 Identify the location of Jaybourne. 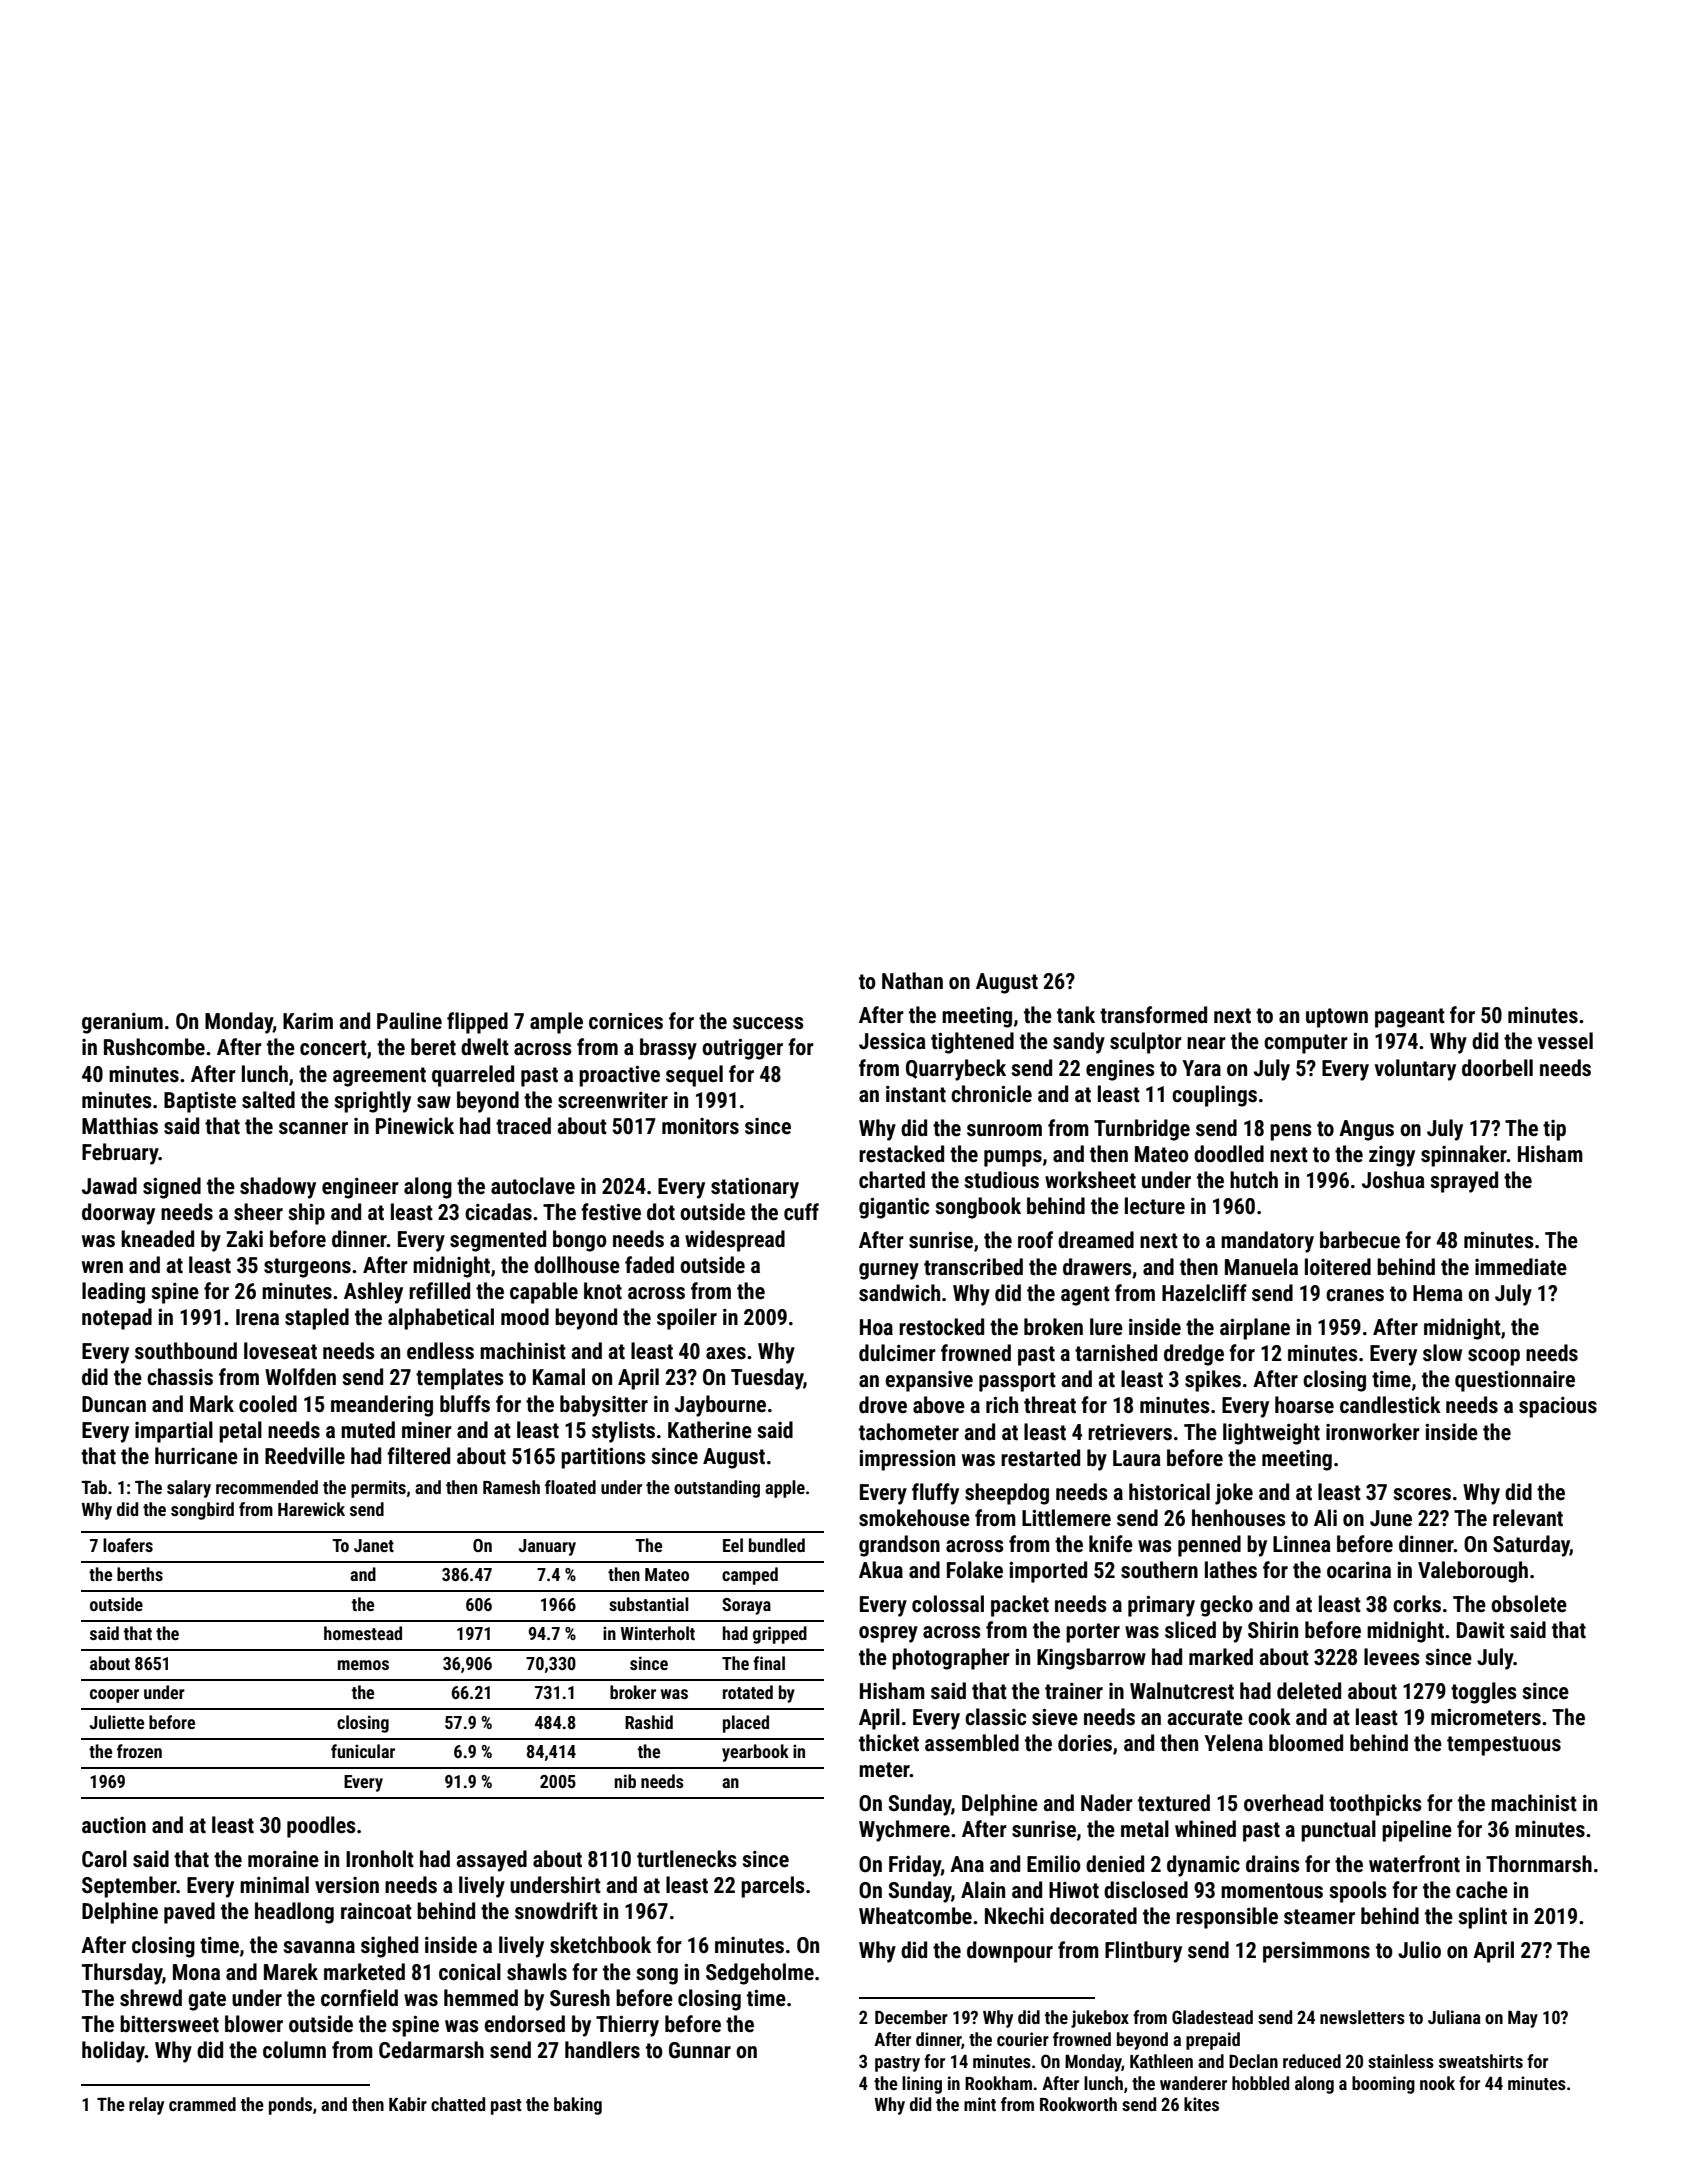
(720, 1406).
